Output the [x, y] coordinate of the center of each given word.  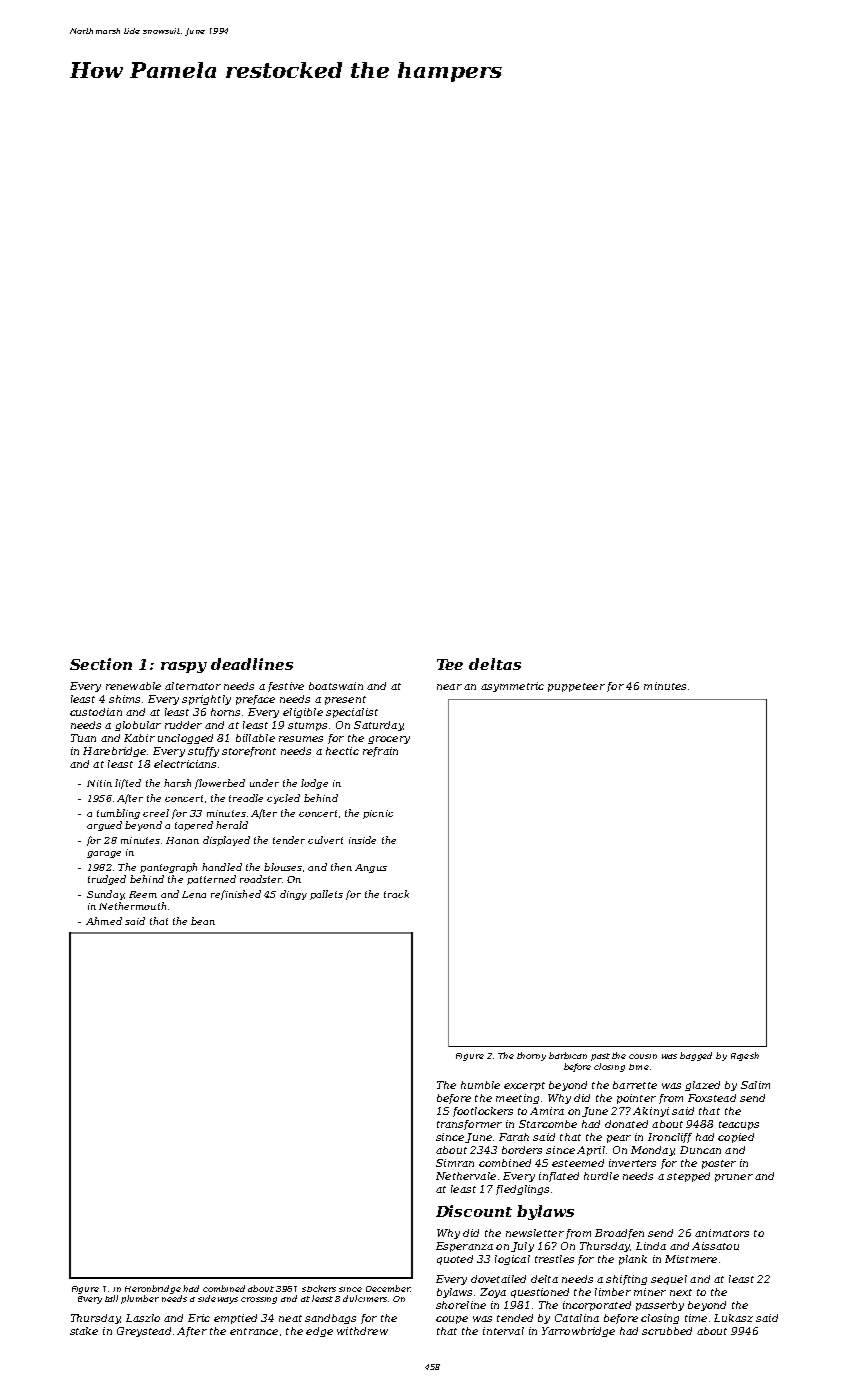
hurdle [601, 1176]
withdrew [362, 1331]
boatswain [336, 686]
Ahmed [104, 921]
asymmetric [512, 687]
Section [101, 664]
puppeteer [576, 687]
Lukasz [733, 1318]
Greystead [144, 1332]
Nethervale [466, 1176]
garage [104, 854]
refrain [380, 752]
